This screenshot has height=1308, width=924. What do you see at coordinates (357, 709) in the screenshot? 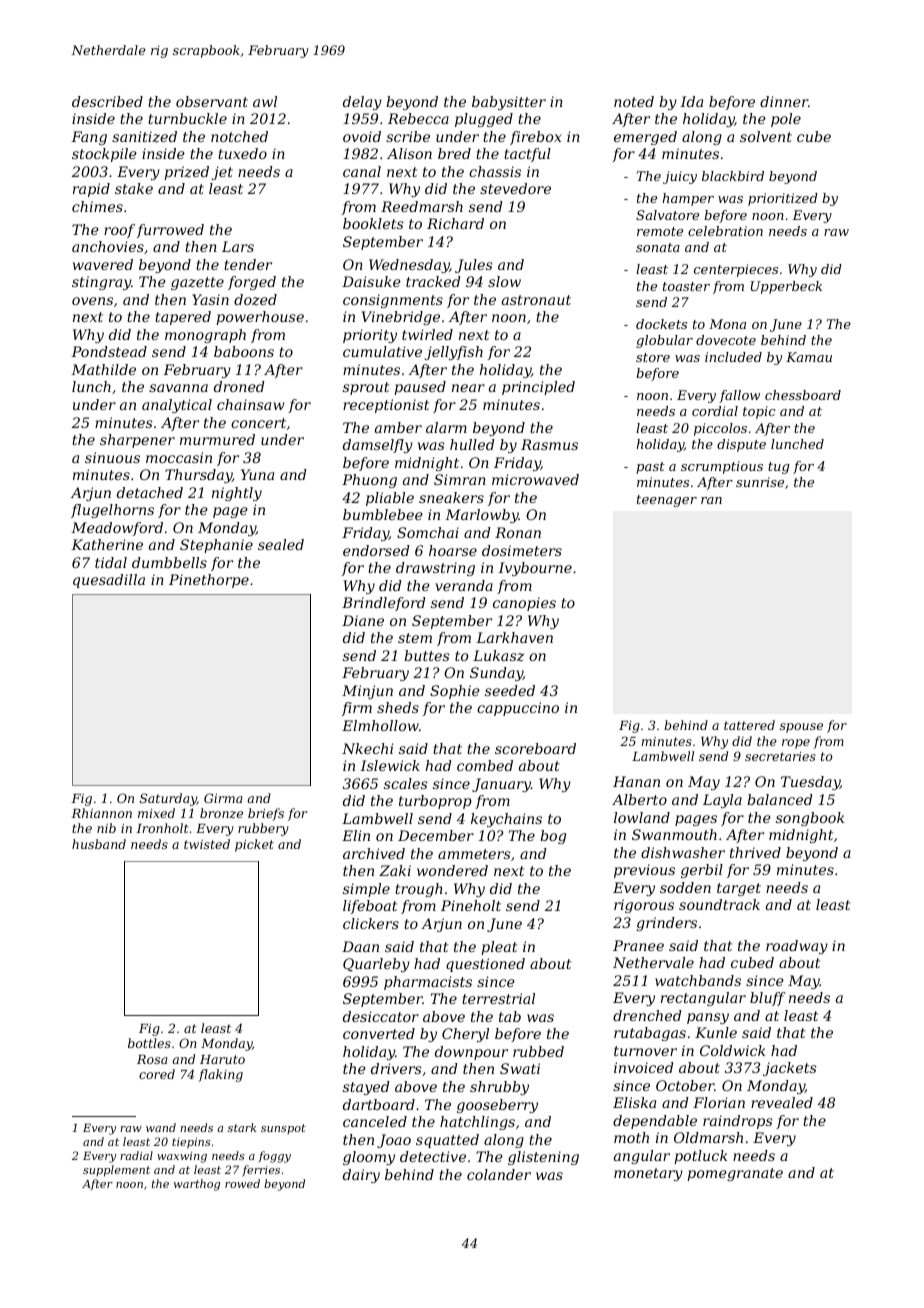
I see `firm` at bounding box center [357, 709].
